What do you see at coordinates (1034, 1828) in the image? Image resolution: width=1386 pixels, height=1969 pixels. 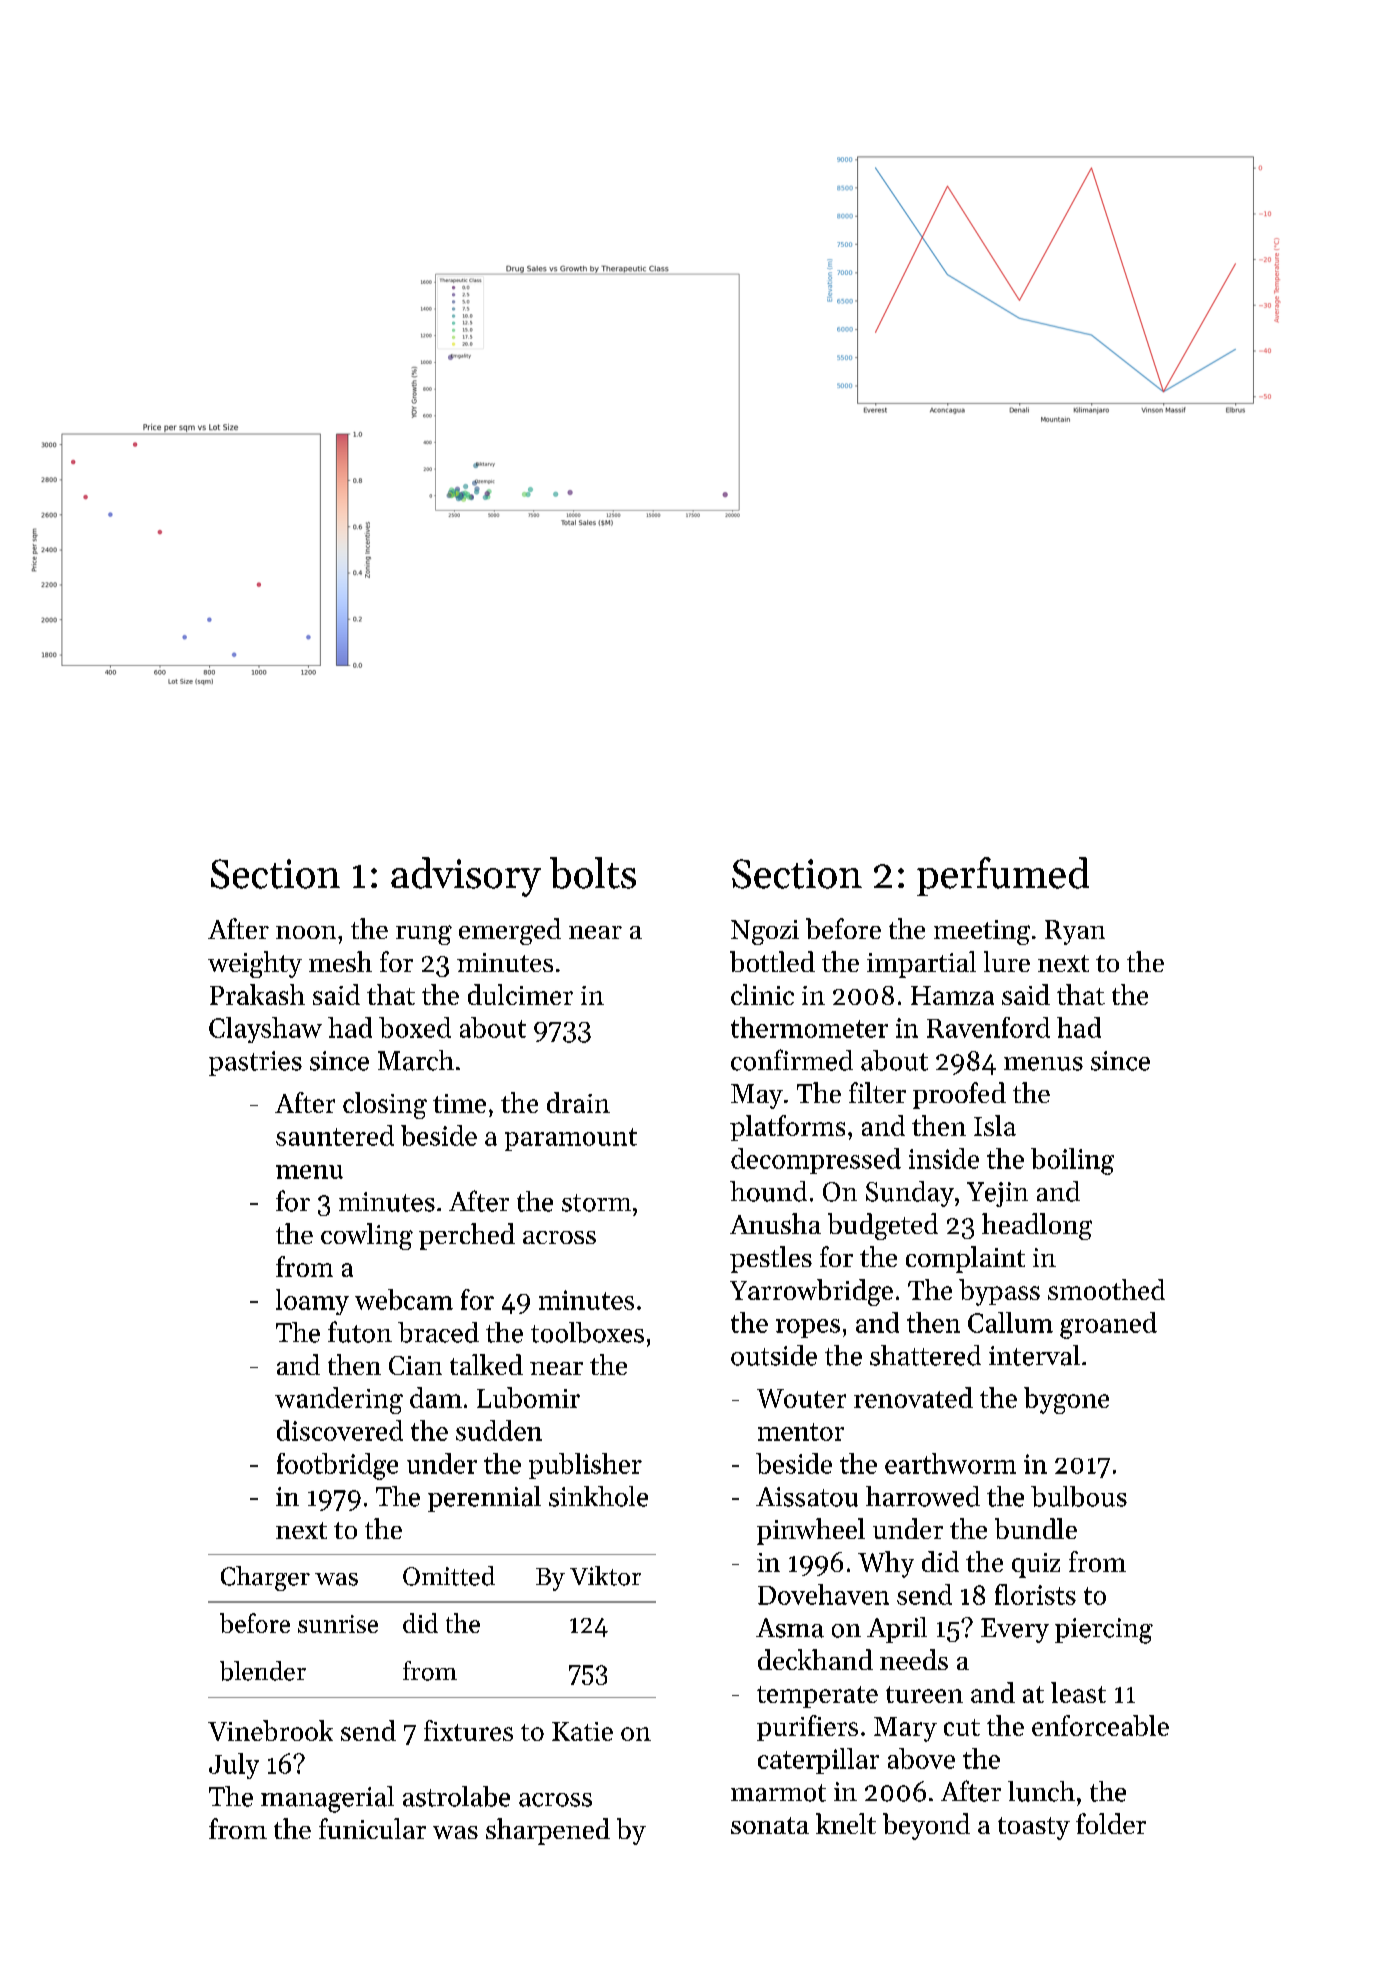 I see `toasty` at bounding box center [1034, 1828].
